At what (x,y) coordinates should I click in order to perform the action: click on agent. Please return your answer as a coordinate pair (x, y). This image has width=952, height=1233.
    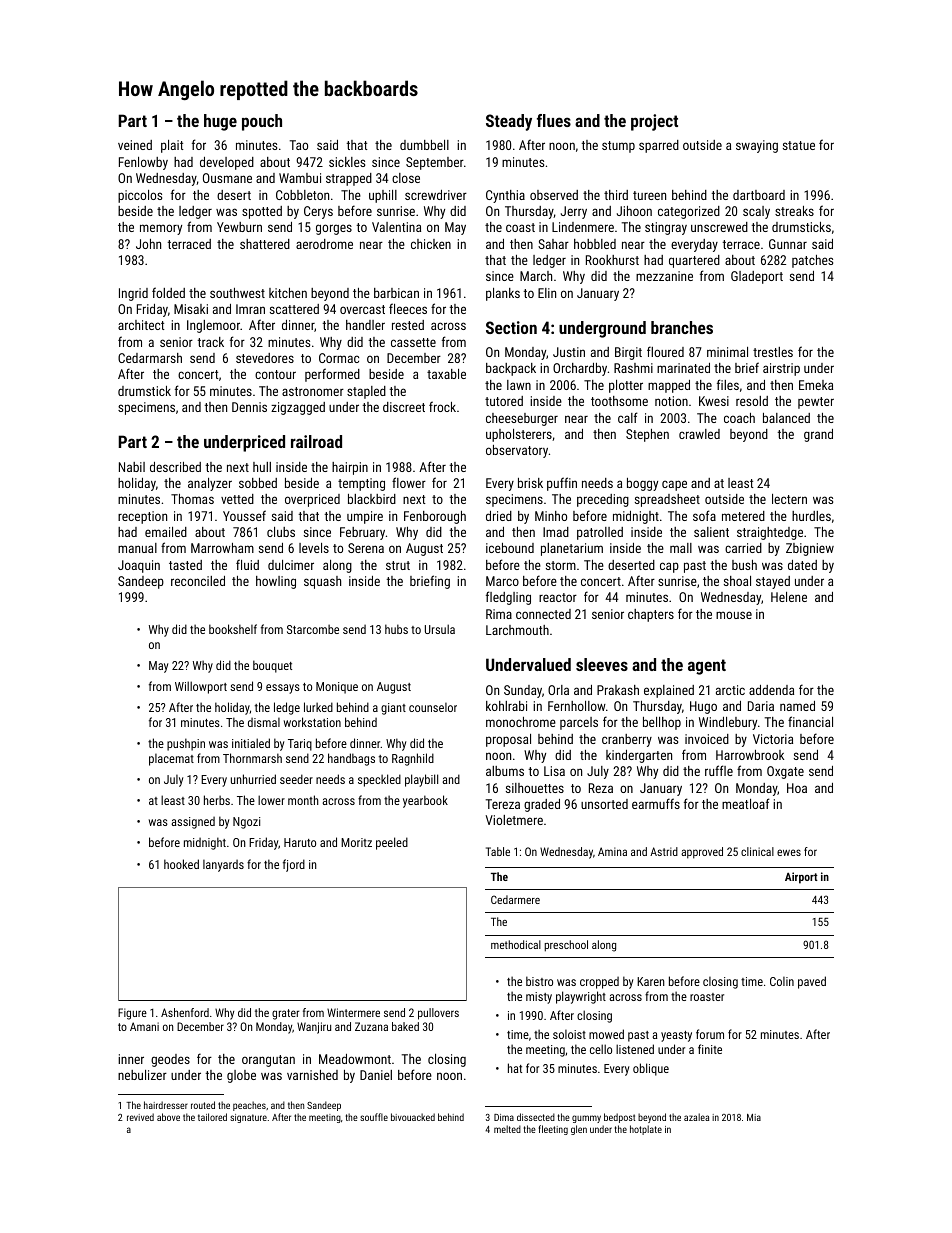
    Looking at the image, I should click on (707, 667).
